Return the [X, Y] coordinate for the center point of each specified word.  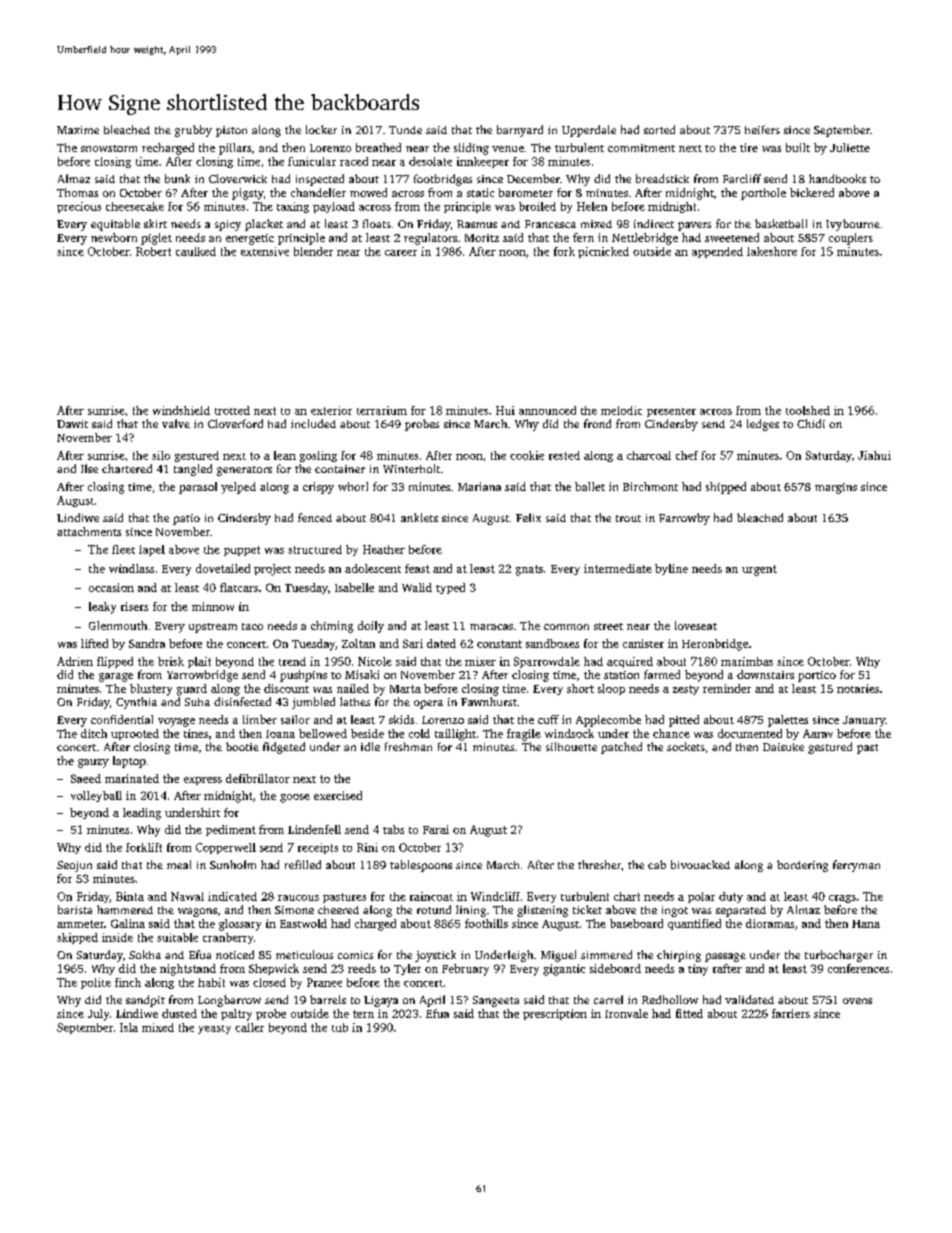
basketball [781, 223]
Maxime [78, 130]
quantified [694, 924]
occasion [111, 587]
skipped [77, 938]
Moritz [482, 238]
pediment [231, 830]
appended [717, 252]
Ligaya [381, 1001]
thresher [599, 864]
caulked [196, 251]
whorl [353, 486]
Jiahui [874, 455]
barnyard [520, 131]
